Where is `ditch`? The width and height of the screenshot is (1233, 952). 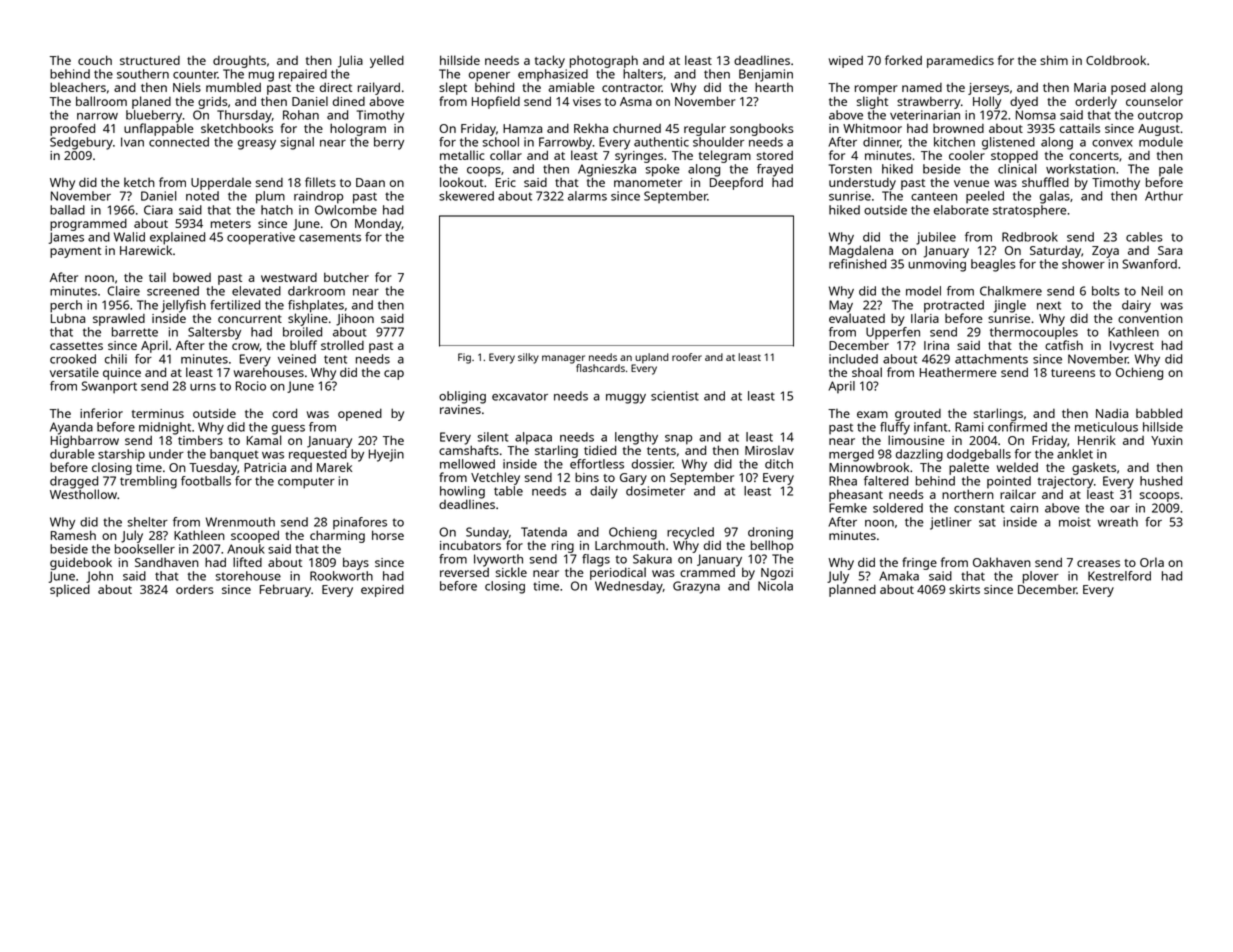
ditch is located at coordinates (779, 464).
